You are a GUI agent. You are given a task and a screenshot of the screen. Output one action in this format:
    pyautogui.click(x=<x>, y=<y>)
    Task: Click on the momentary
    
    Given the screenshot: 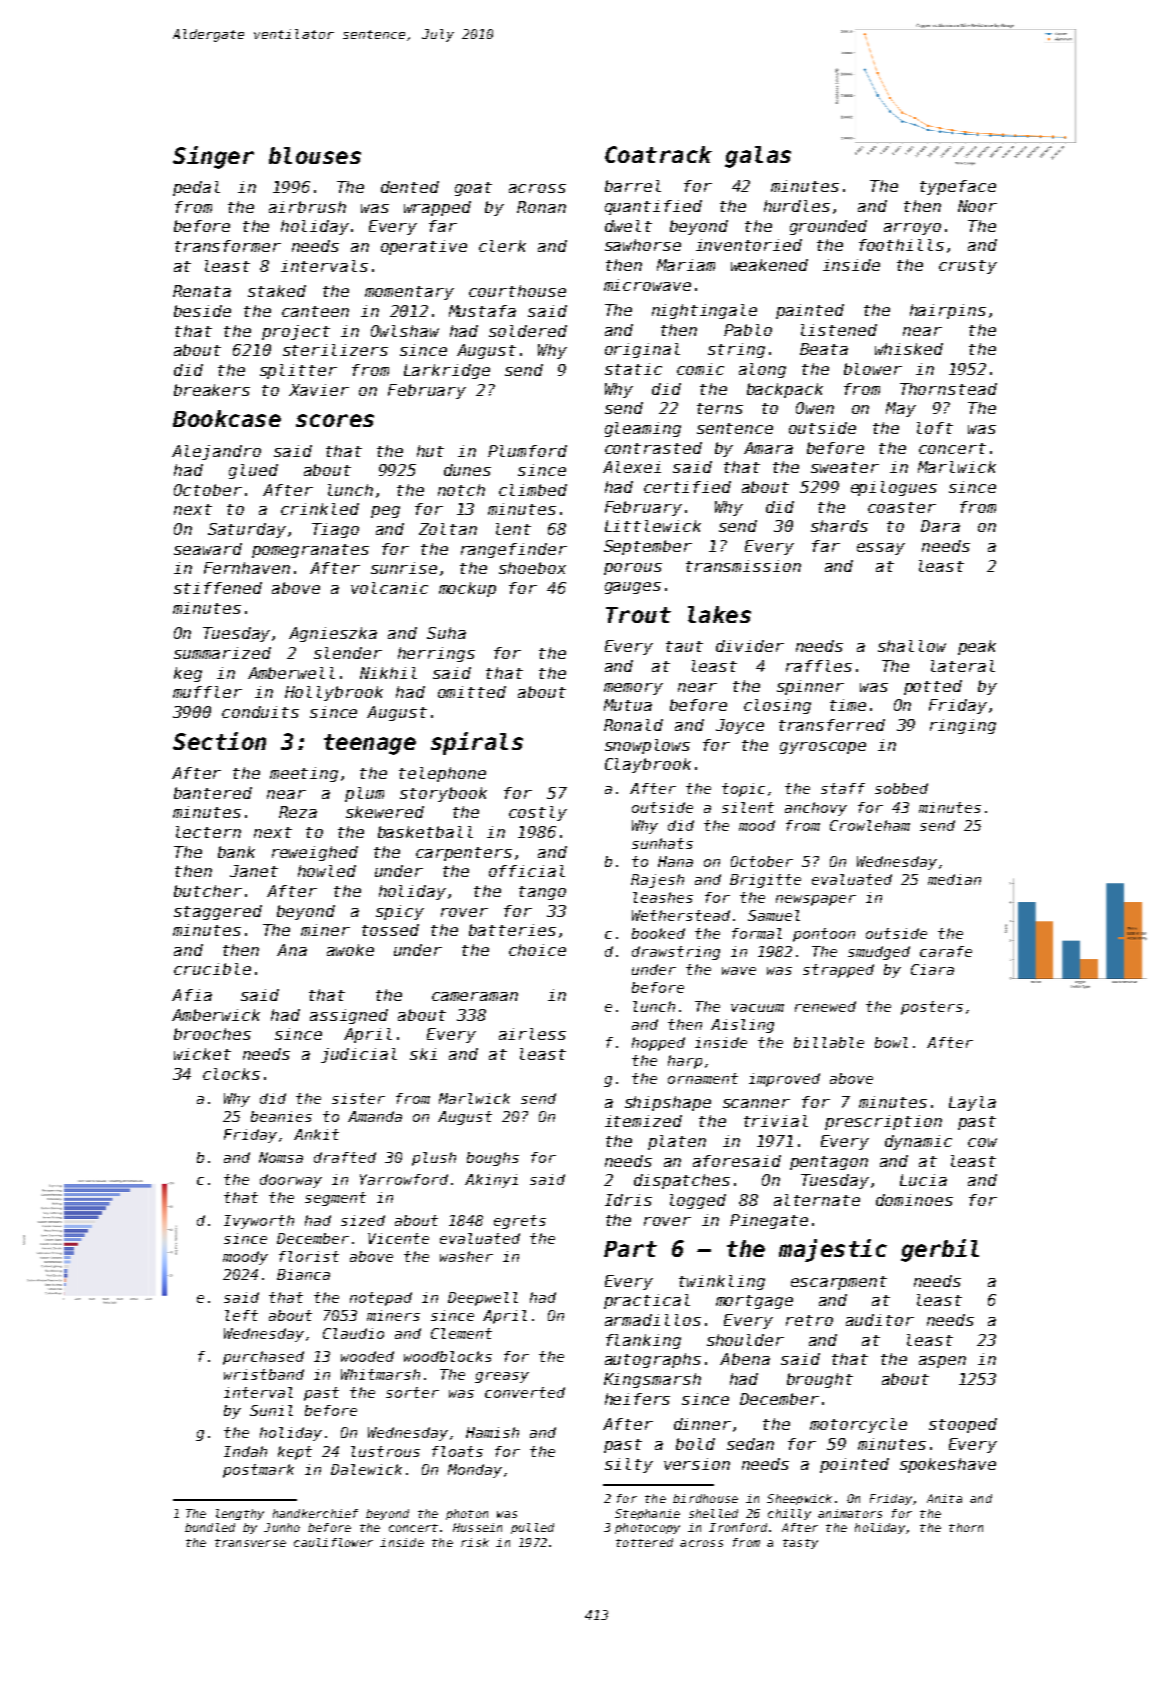 What is the action you would take?
    pyautogui.click(x=409, y=293)
